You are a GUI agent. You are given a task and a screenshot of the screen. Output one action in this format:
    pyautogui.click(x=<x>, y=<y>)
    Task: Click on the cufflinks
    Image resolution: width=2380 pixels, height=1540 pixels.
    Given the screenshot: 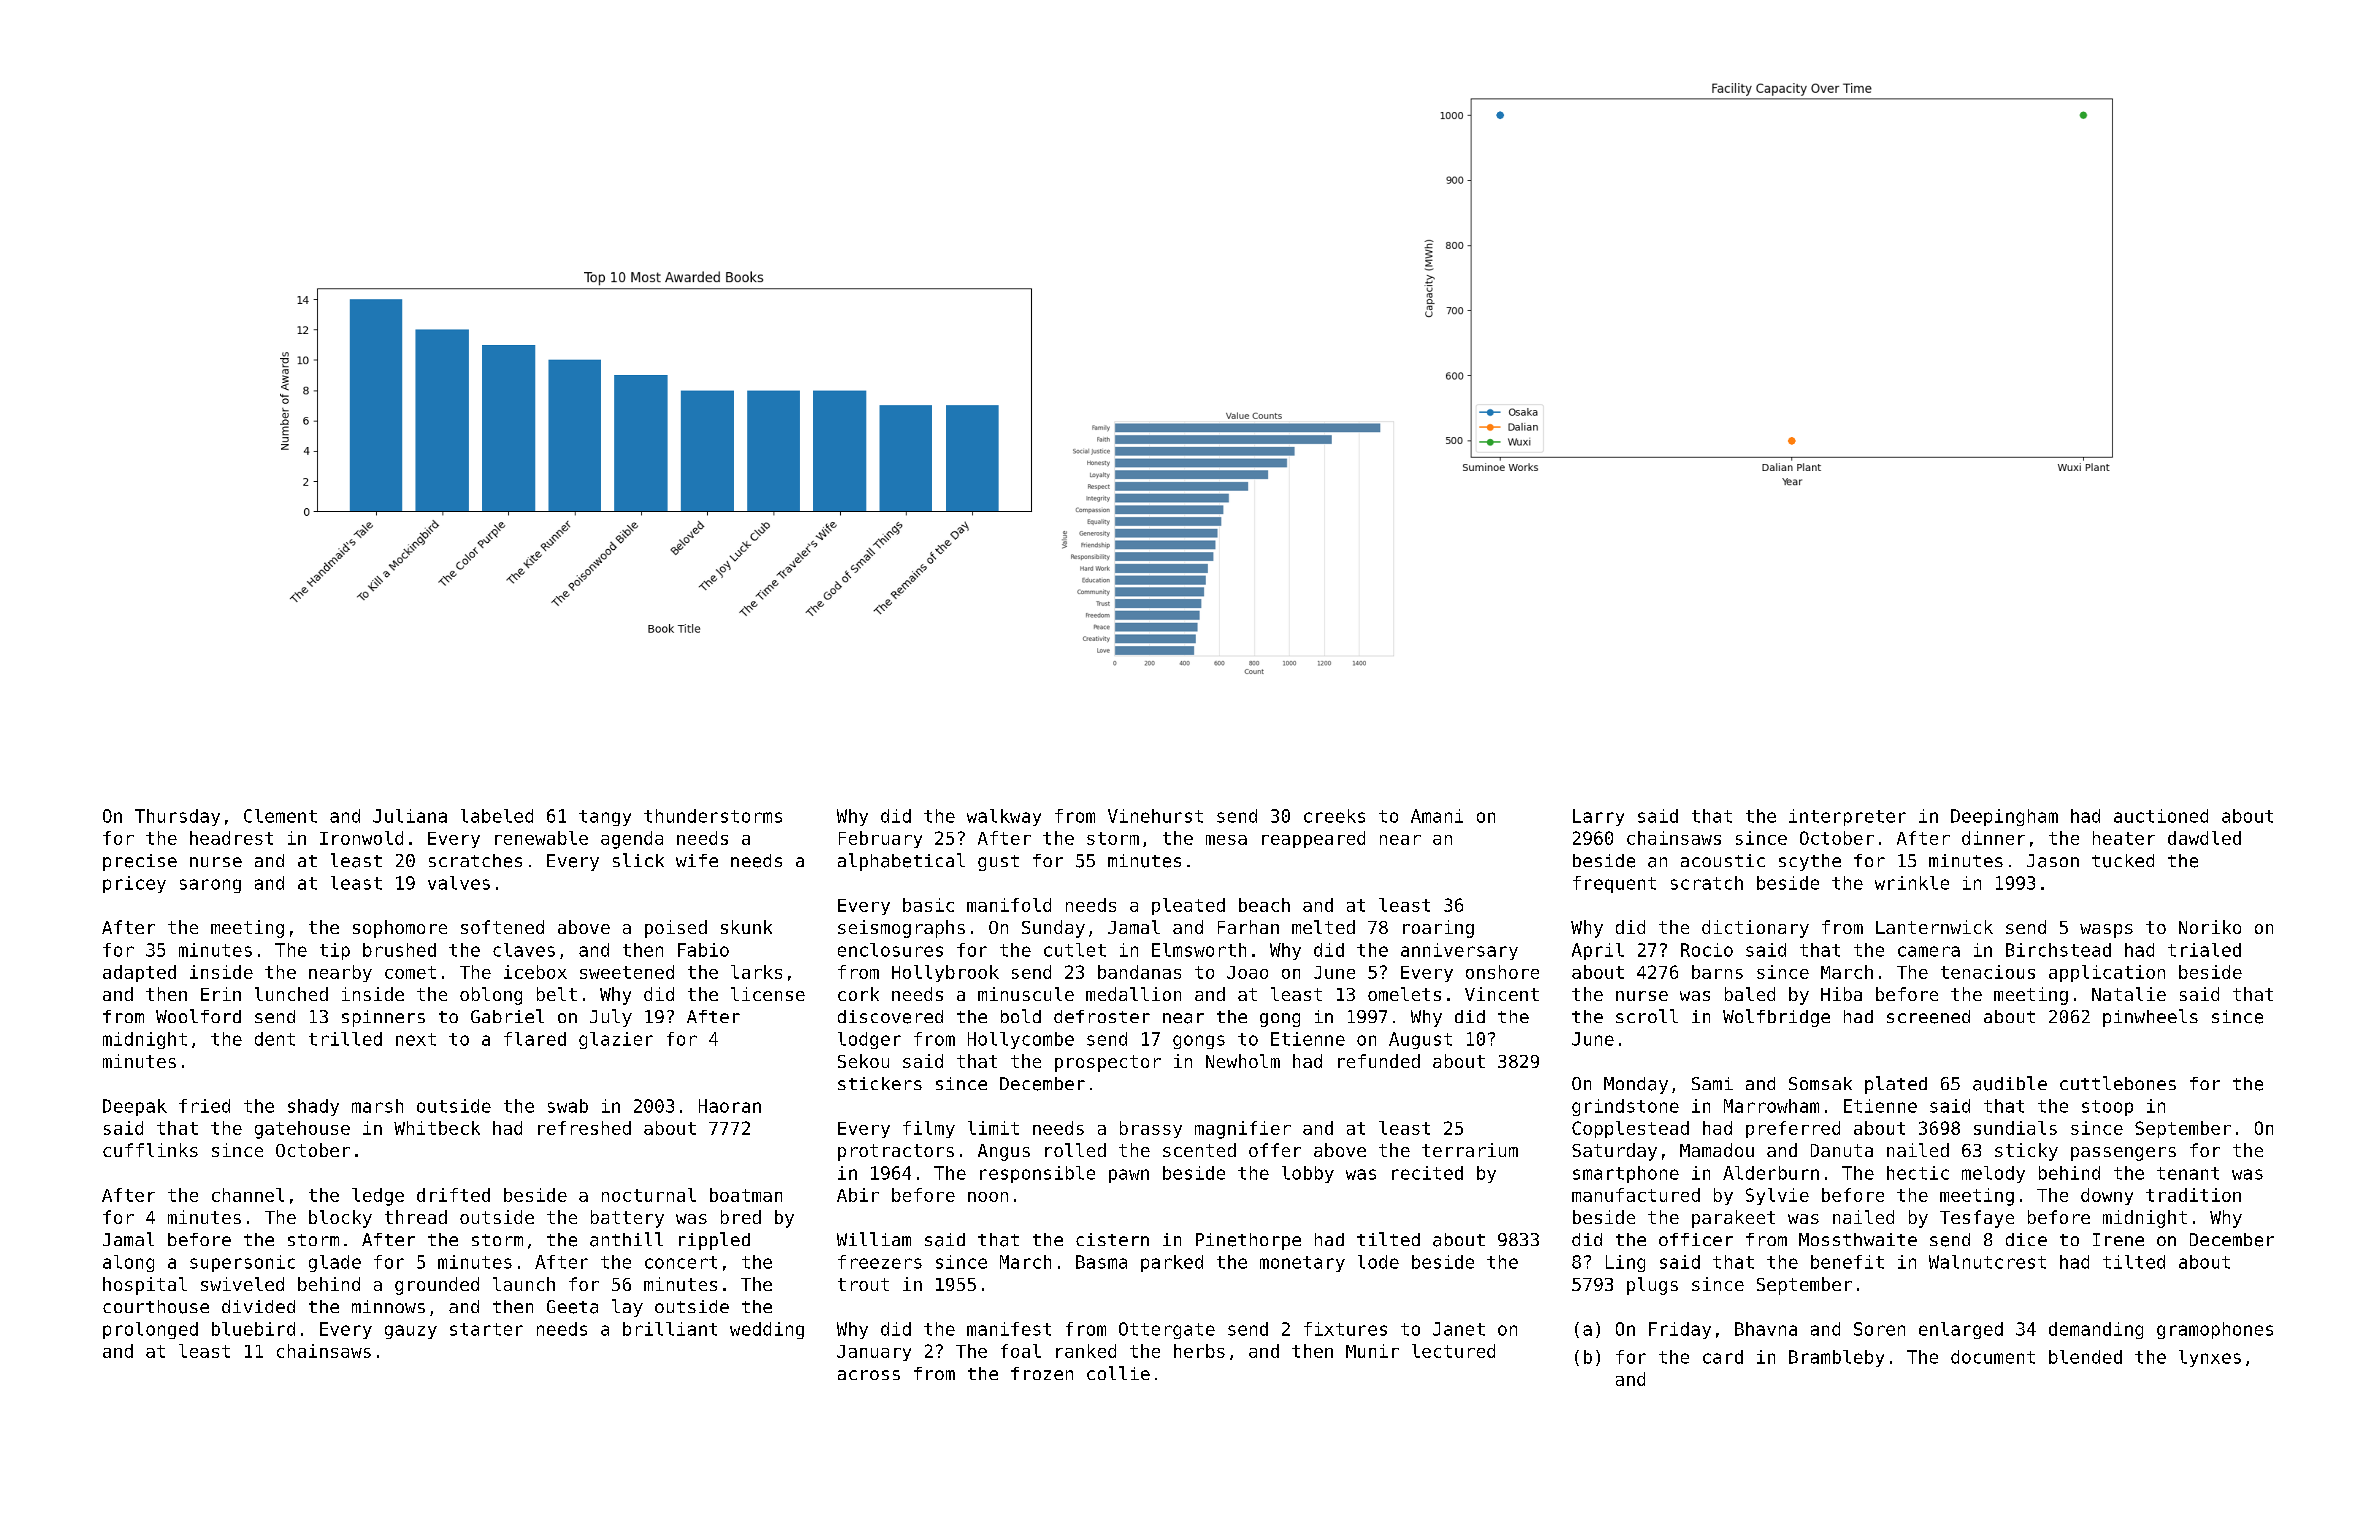 What is the action you would take?
    pyautogui.click(x=150, y=1150)
